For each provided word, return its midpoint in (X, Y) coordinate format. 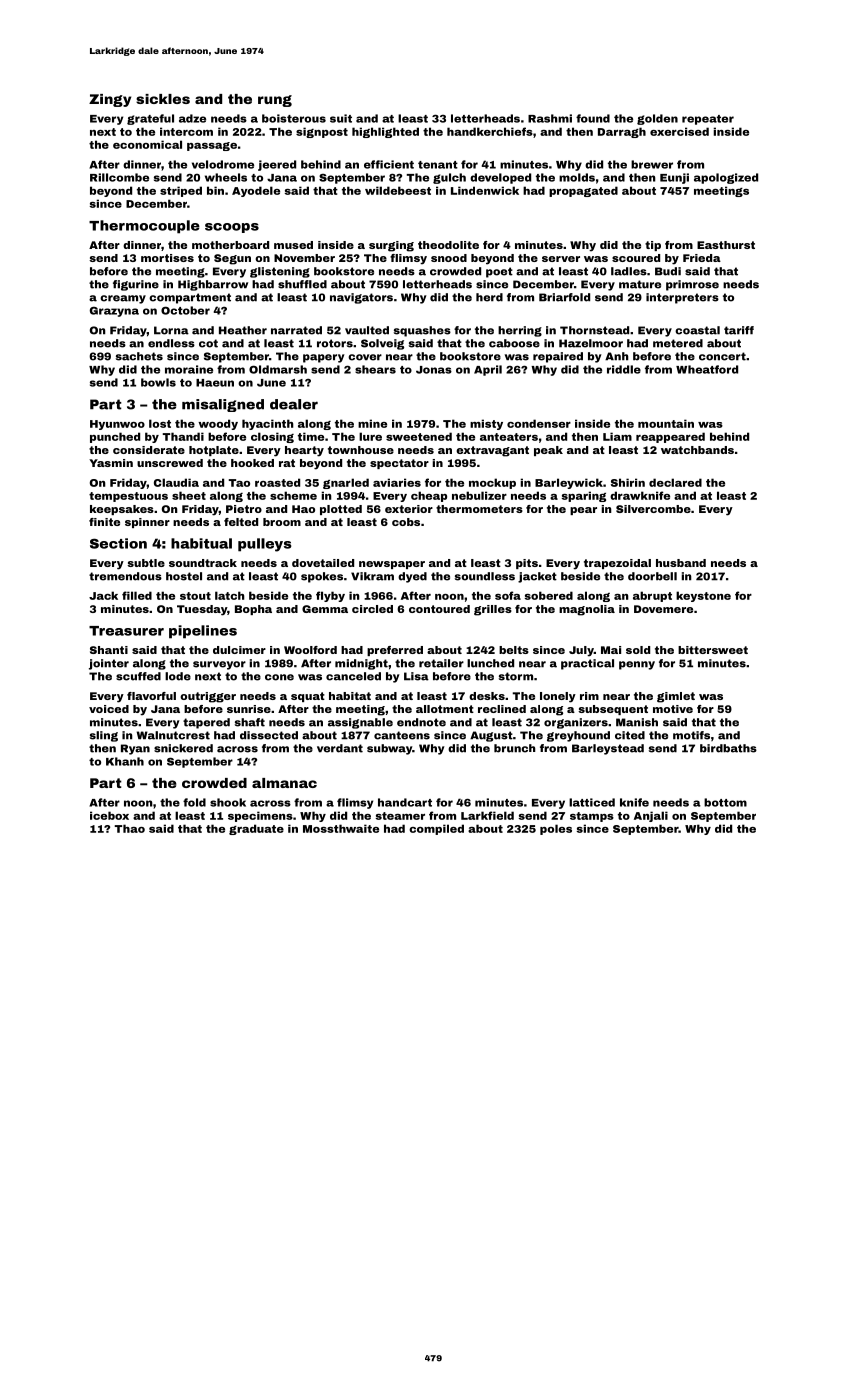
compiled (436, 829)
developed (500, 178)
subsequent (613, 710)
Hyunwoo (117, 425)
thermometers (479, 509)
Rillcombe (119, 177)
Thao (129, 828)
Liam (617, 436)
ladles (629, 271)
